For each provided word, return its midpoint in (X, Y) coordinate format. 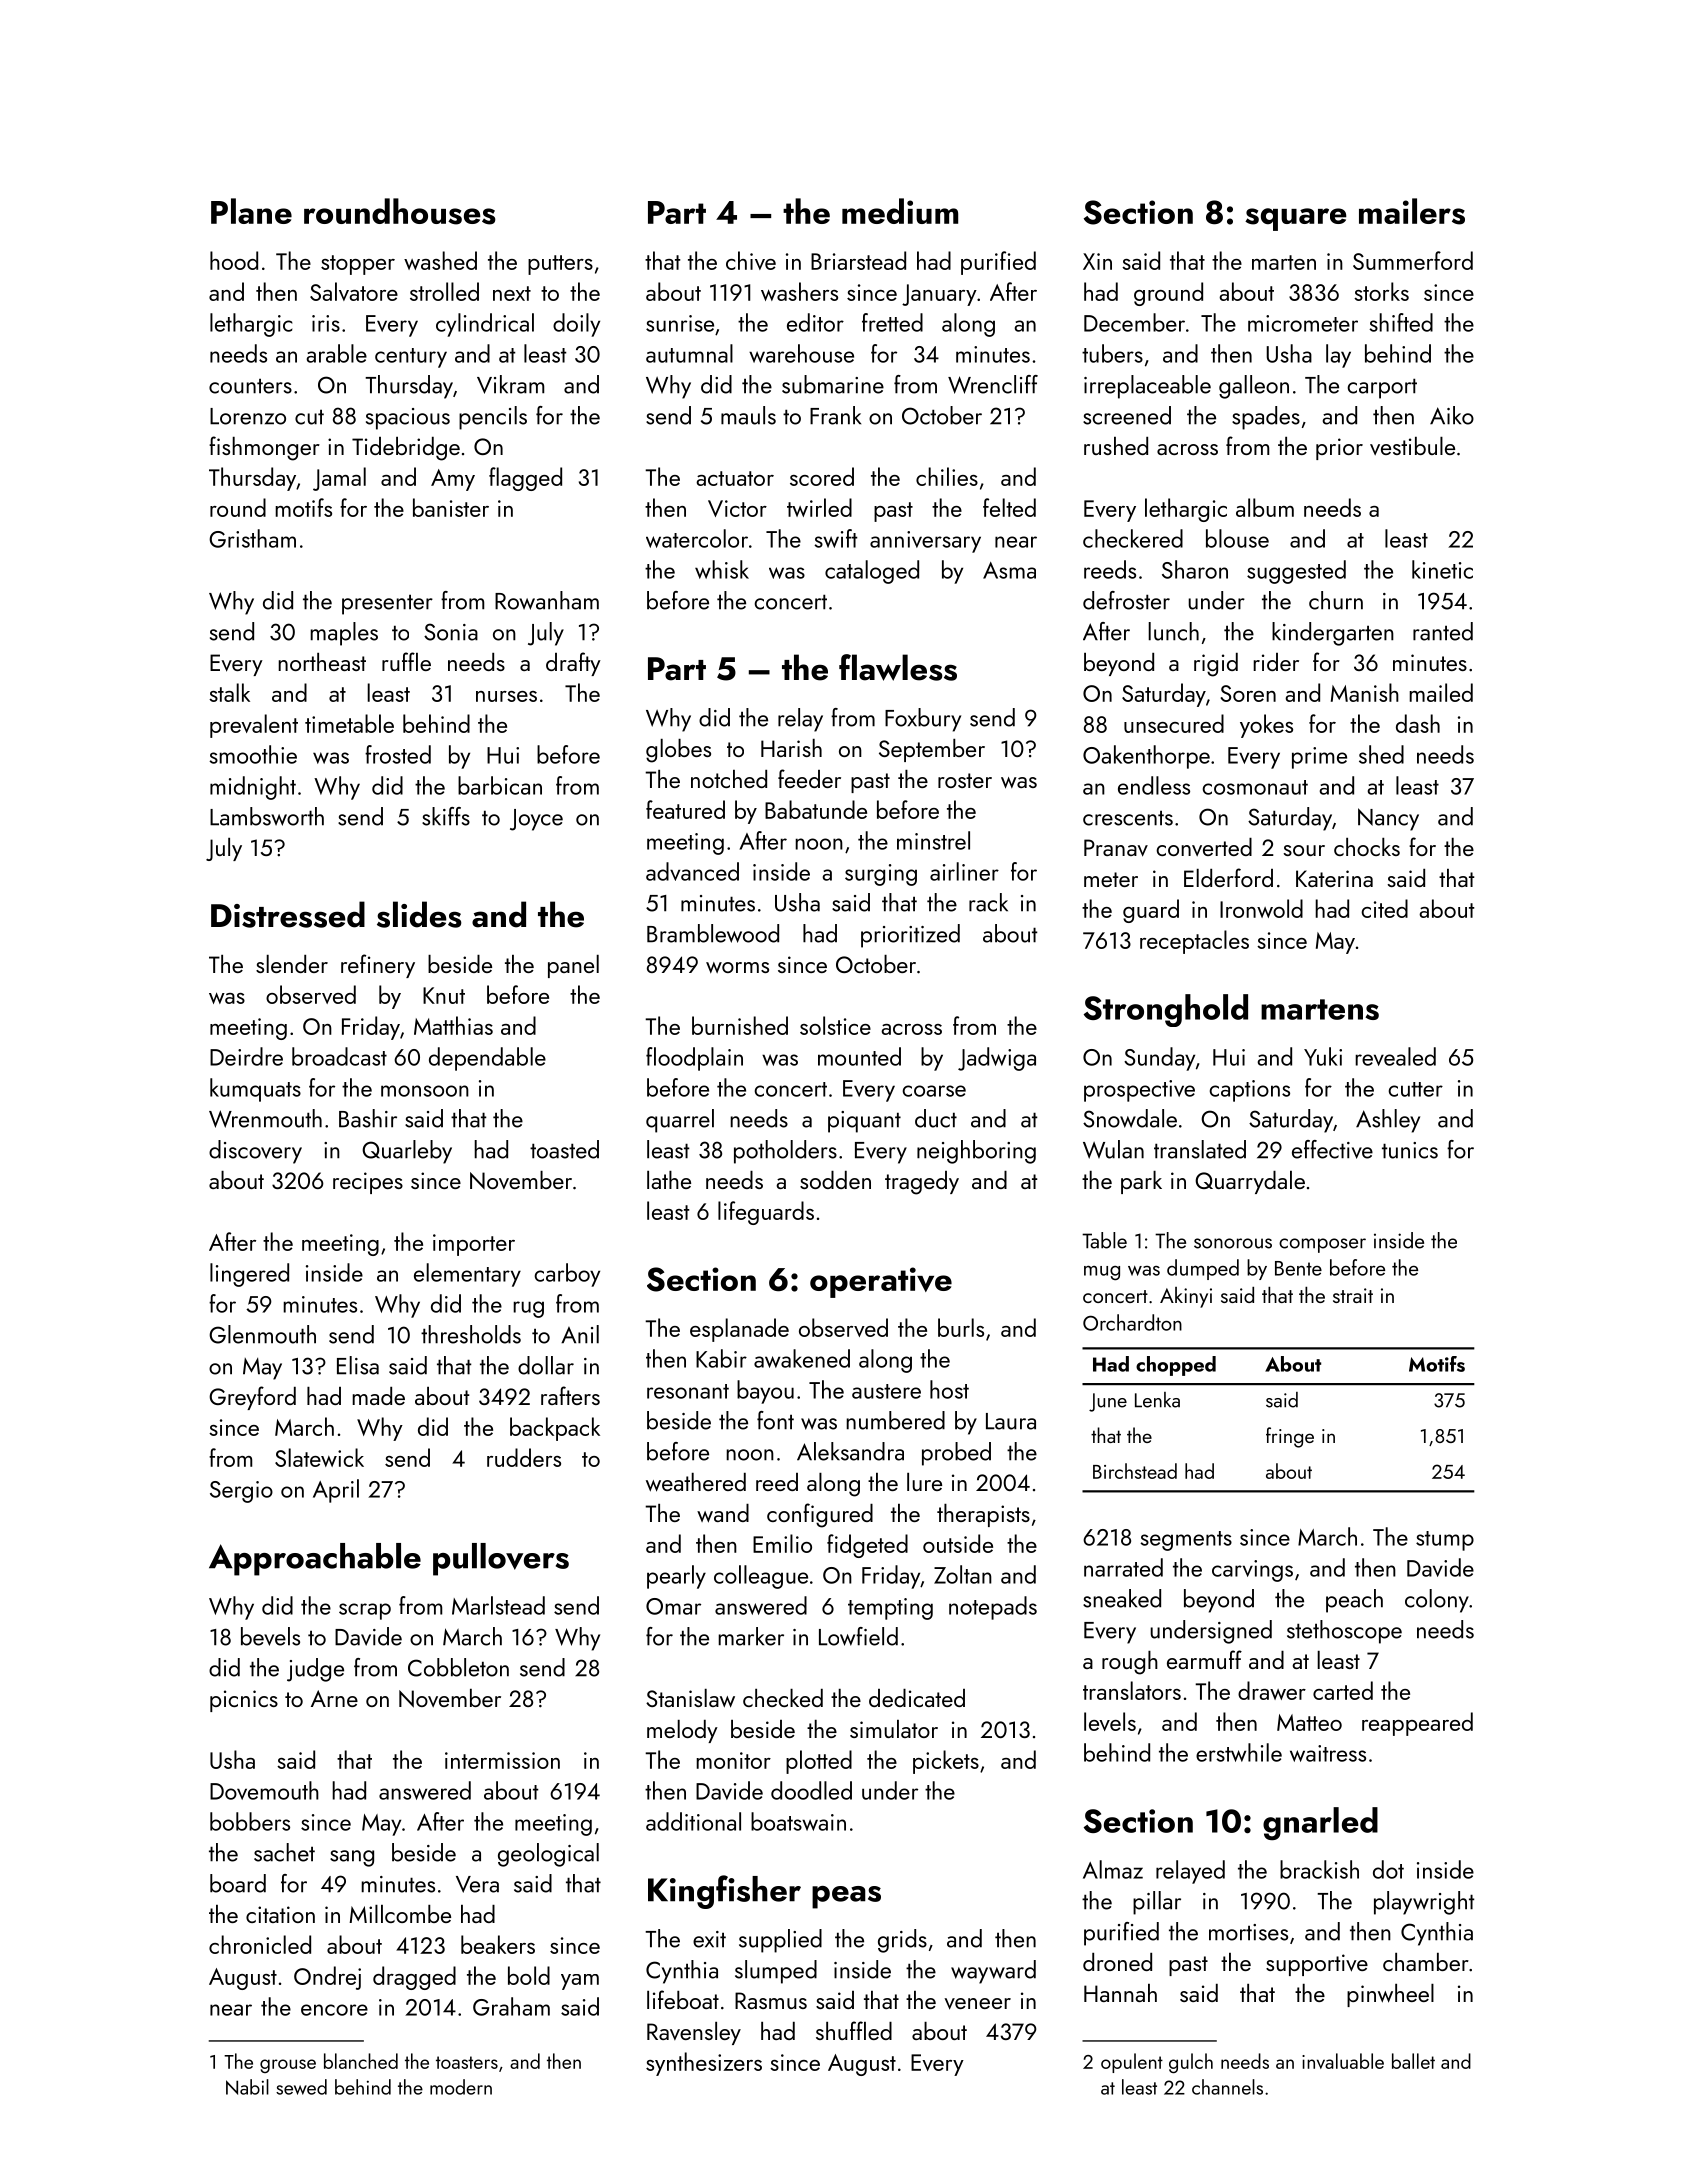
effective (1332, 1149)
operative (881, 1282)
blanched (361, 2061)
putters (560, 265)
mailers (1412, 211)
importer (474, 1245)
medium (900, 211)
